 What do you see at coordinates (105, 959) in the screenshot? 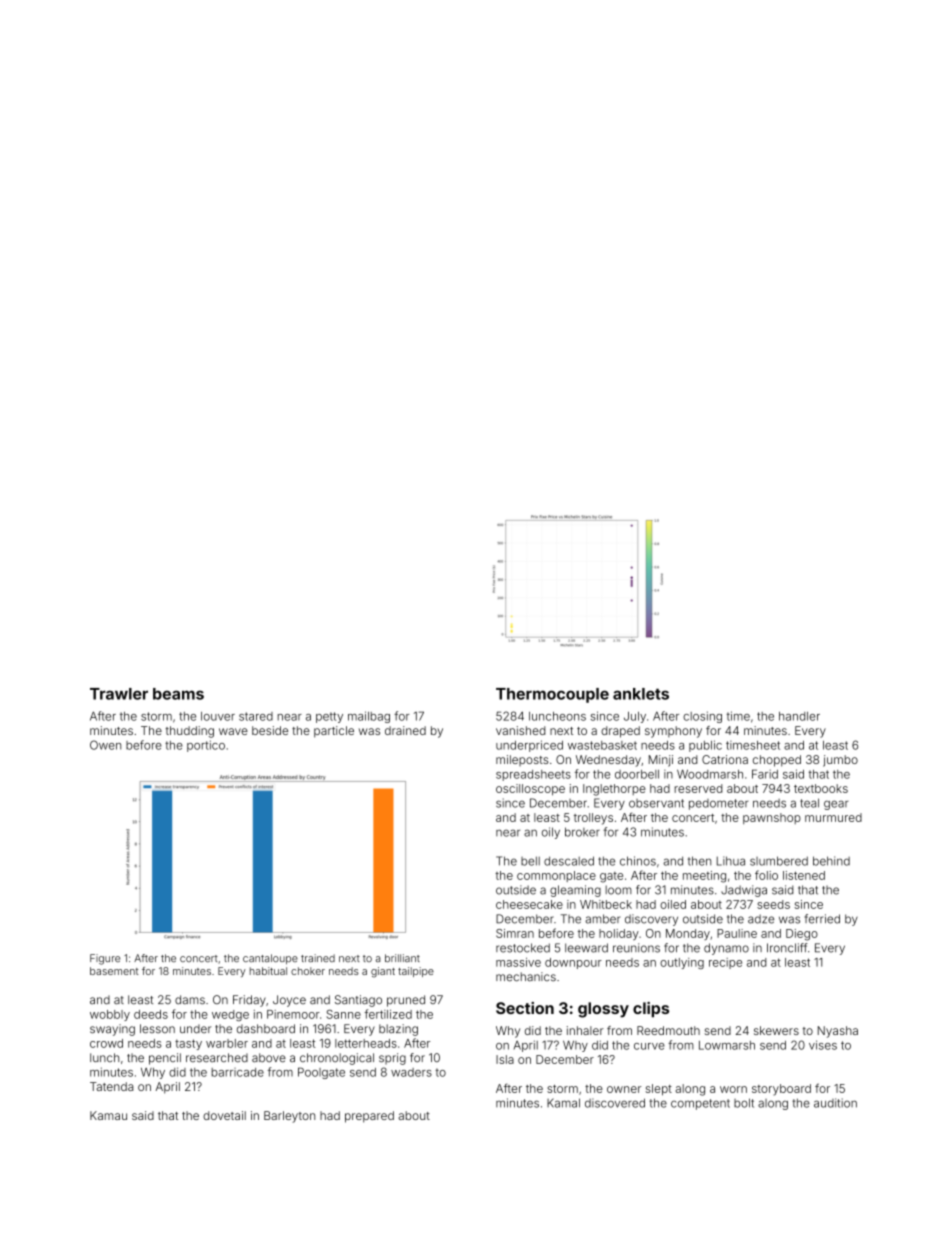
I see `Figure` at bounding box center [105, 959].
